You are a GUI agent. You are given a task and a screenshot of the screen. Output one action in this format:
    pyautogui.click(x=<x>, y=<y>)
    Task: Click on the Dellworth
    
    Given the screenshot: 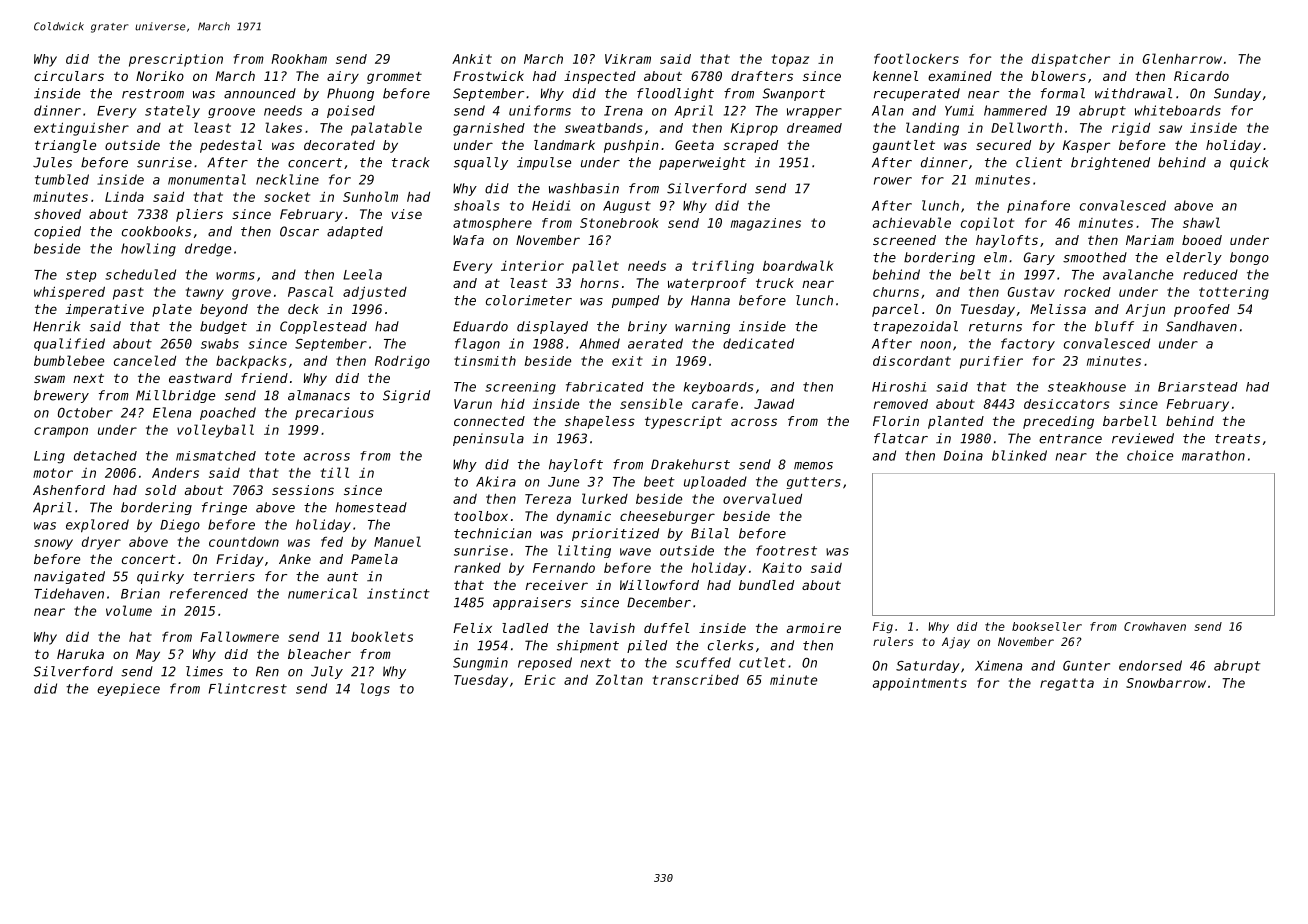 What is the action you would take?
    pyautogui.click(x=1026, y=127)
